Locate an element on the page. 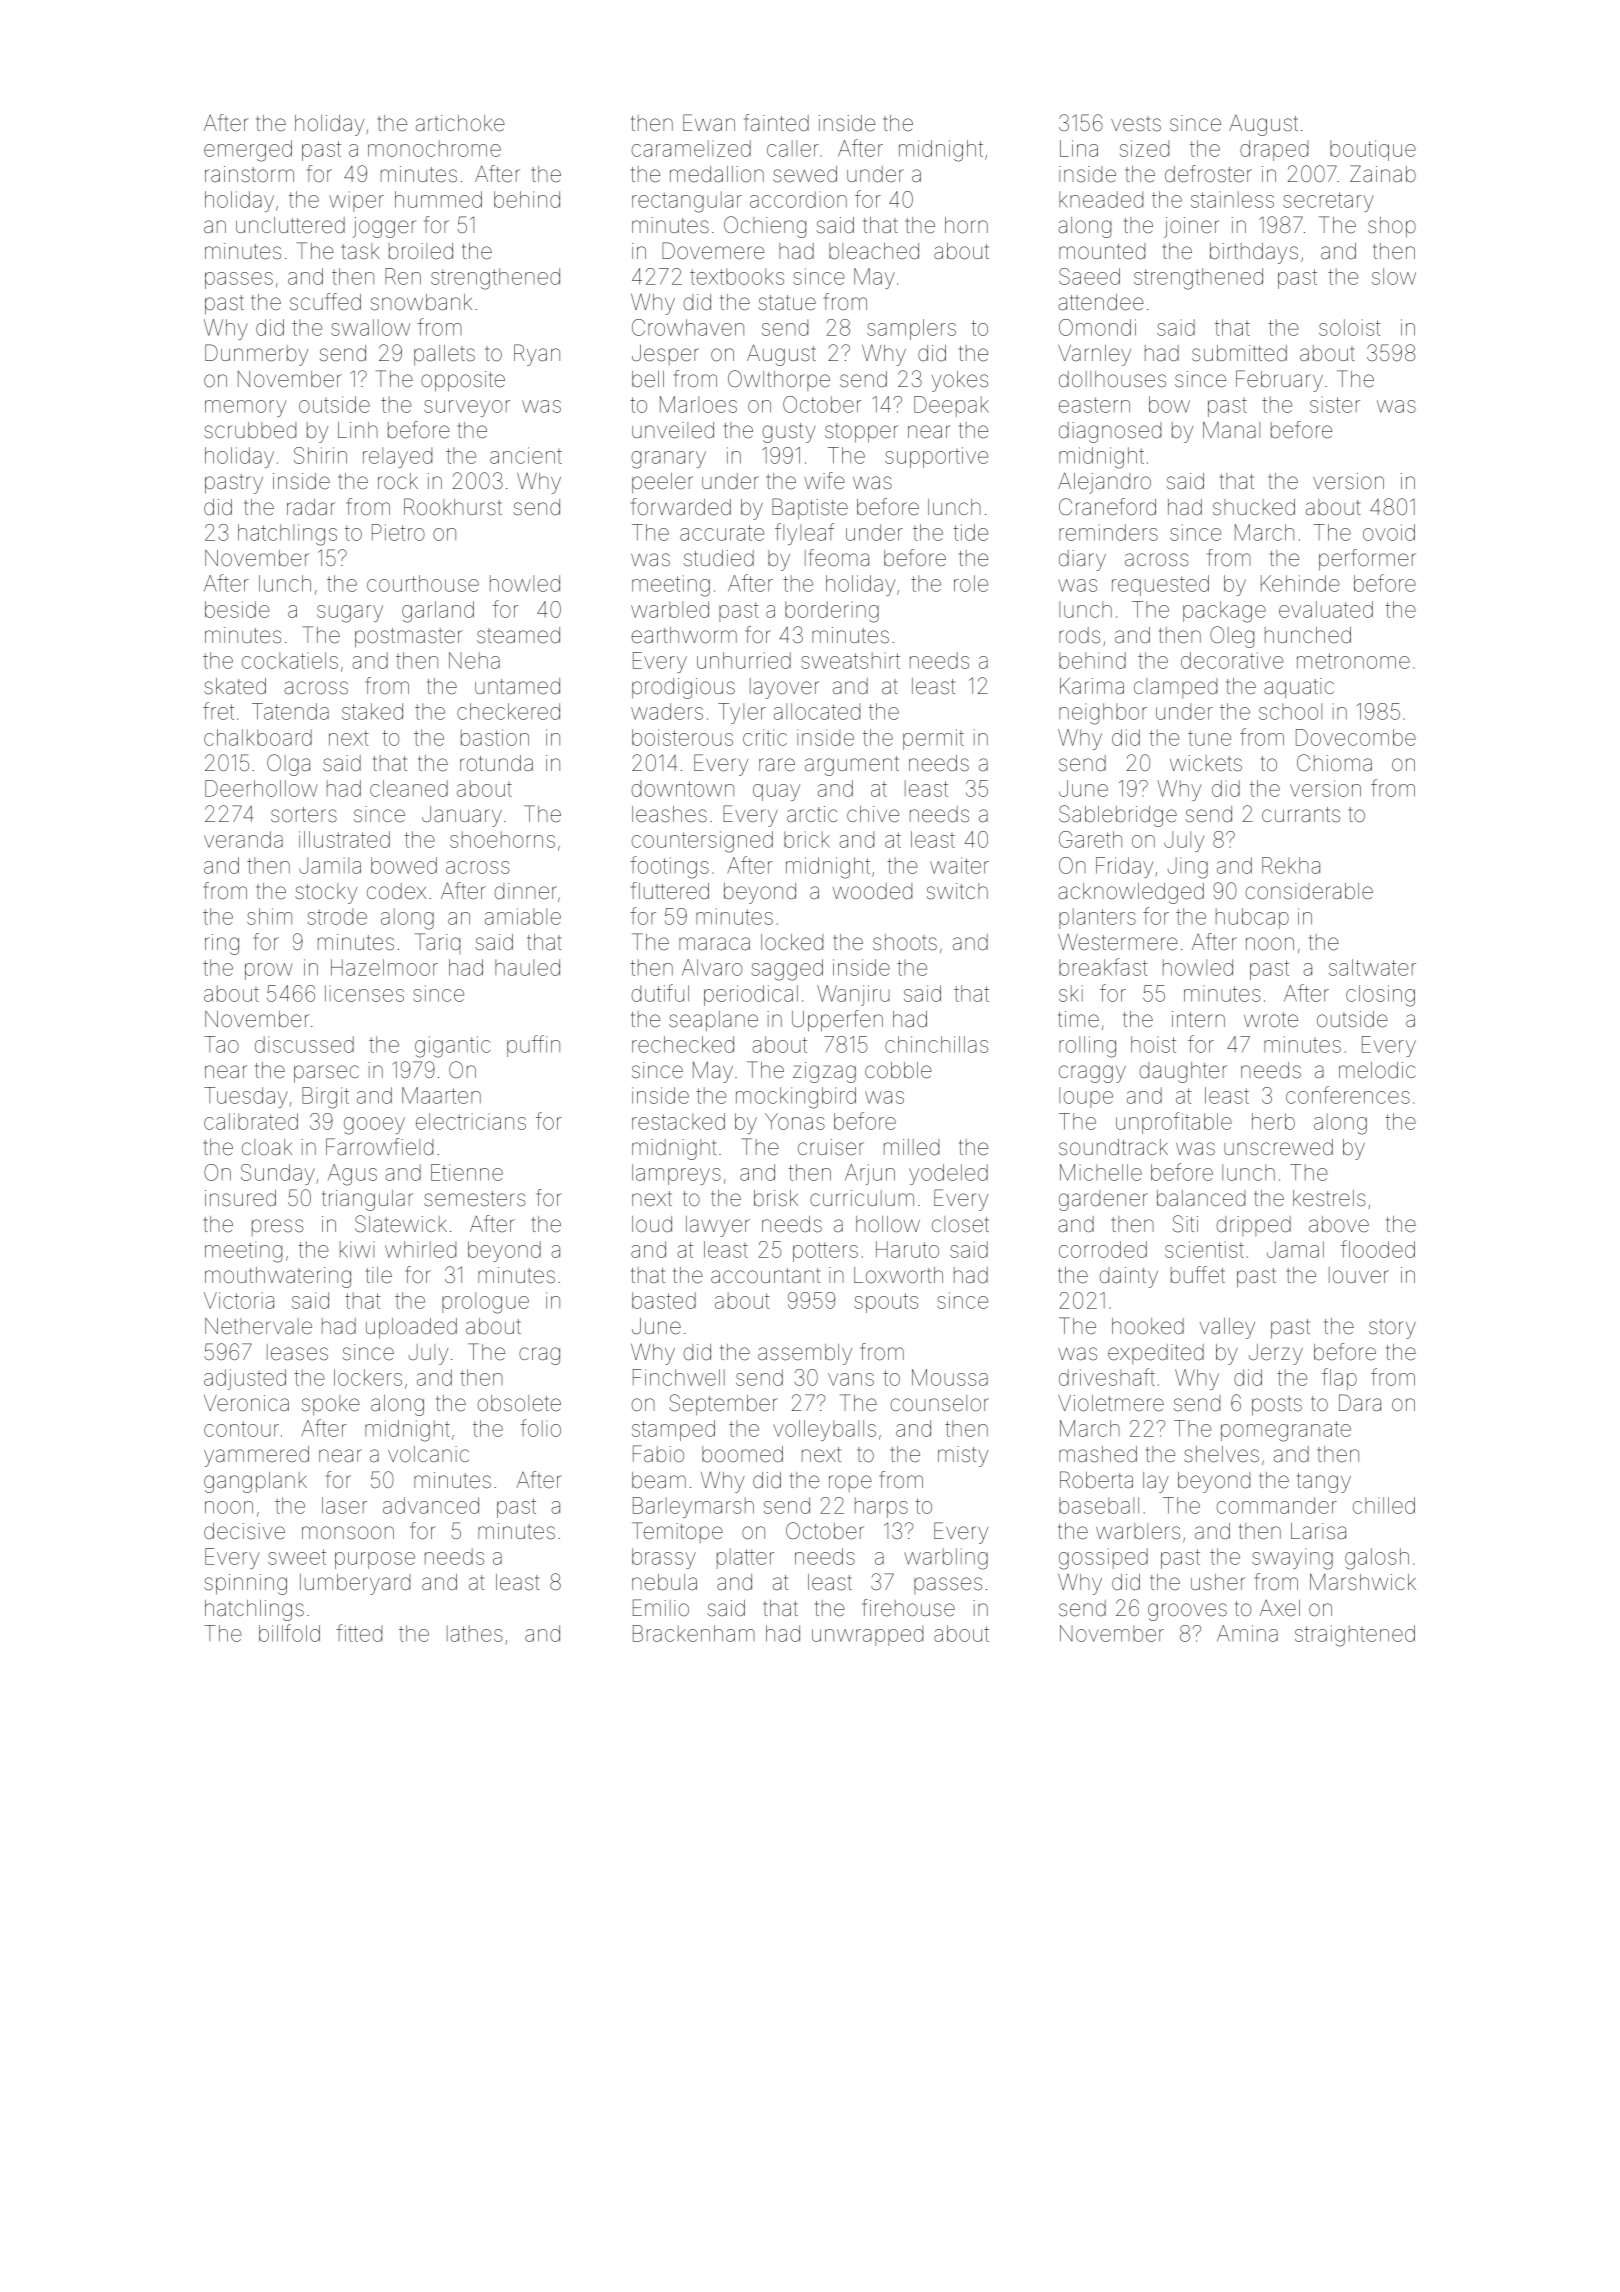  vests is located at coordinates (1136, 124).
